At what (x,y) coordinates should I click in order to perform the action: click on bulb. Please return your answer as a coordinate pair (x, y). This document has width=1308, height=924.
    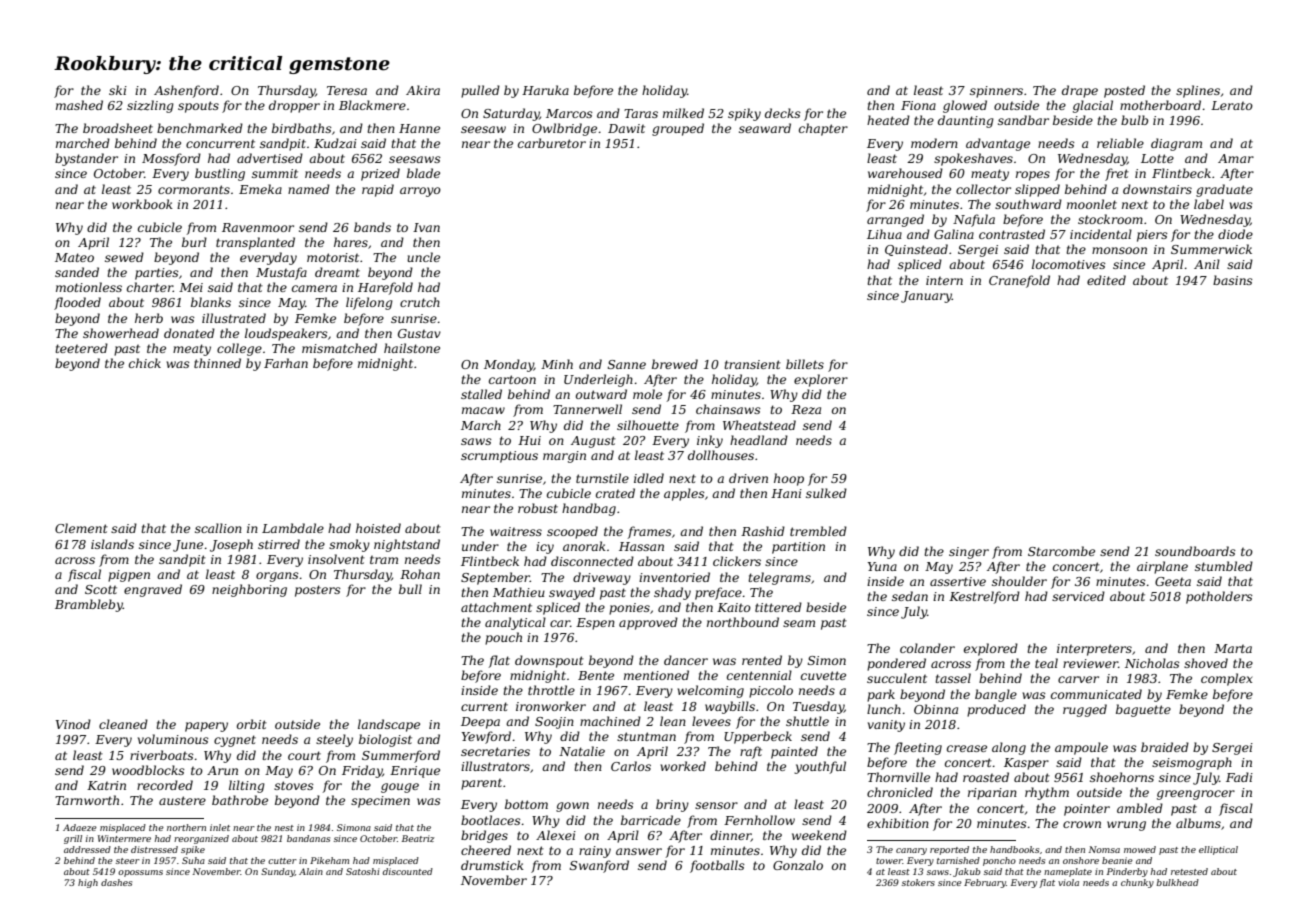
    Looking at the image, I should click on (1134, 120).
